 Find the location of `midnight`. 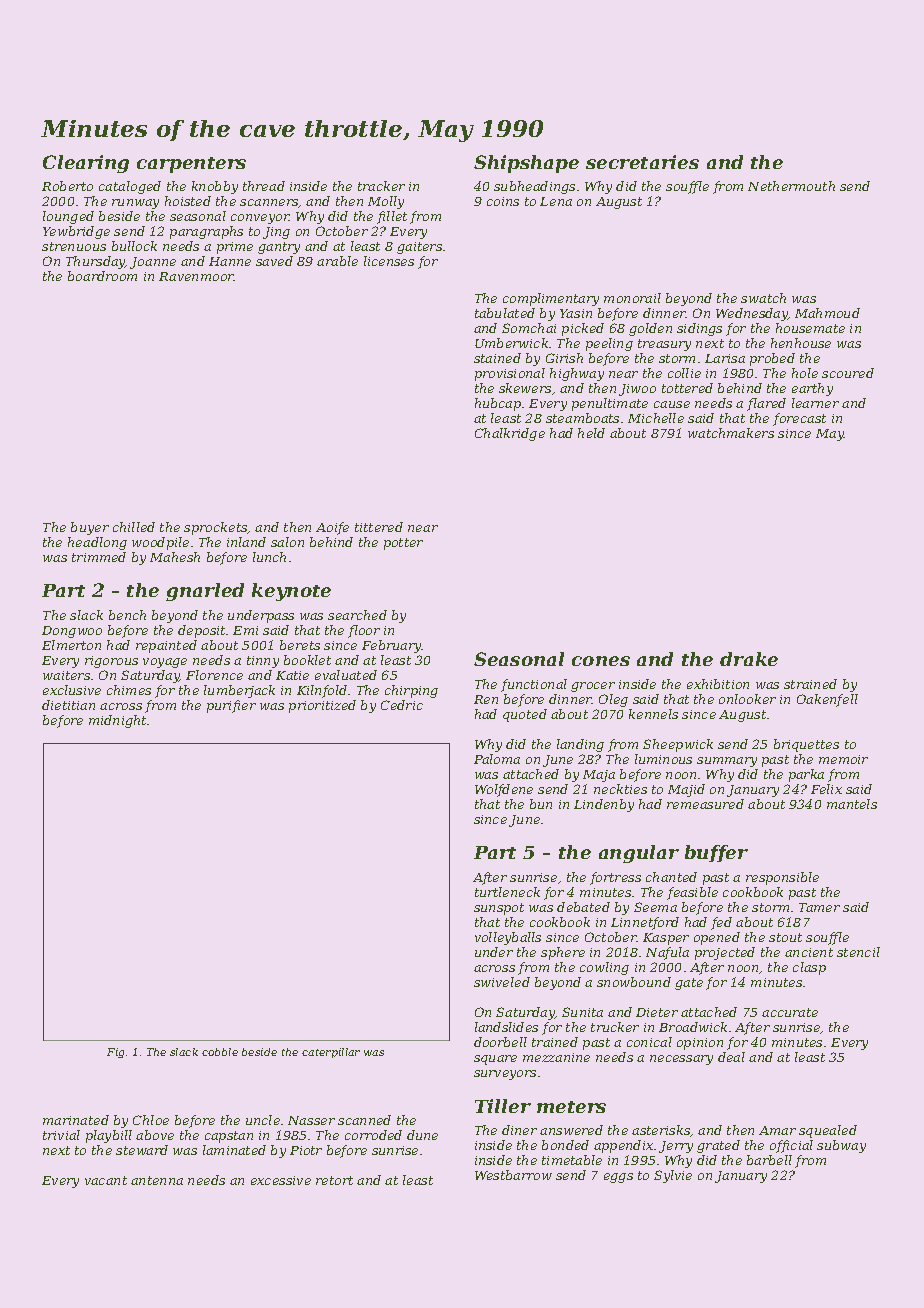

midnight is located at coordinates (118, 721).
